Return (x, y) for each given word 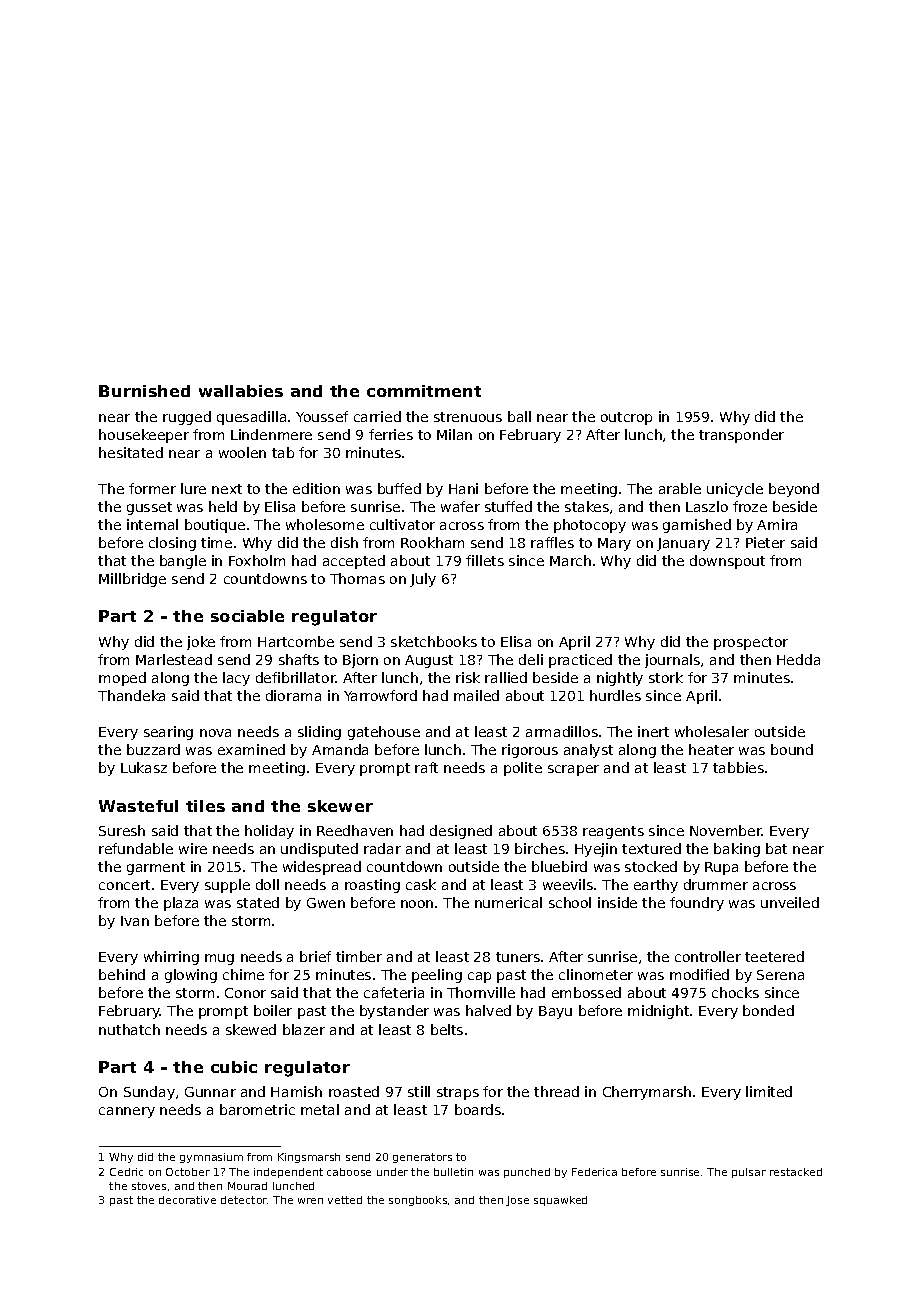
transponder (741, 436)
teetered (774, 956)
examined (251, 749)
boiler (273, 1010)
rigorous (530, 751)
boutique (215, 526)
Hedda (798, 659)
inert (653, 731)
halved (488, 1010)
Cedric (126, 1172)
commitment (424, 391)
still (419, 1091)
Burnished (144, 391)
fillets (485, 560)
